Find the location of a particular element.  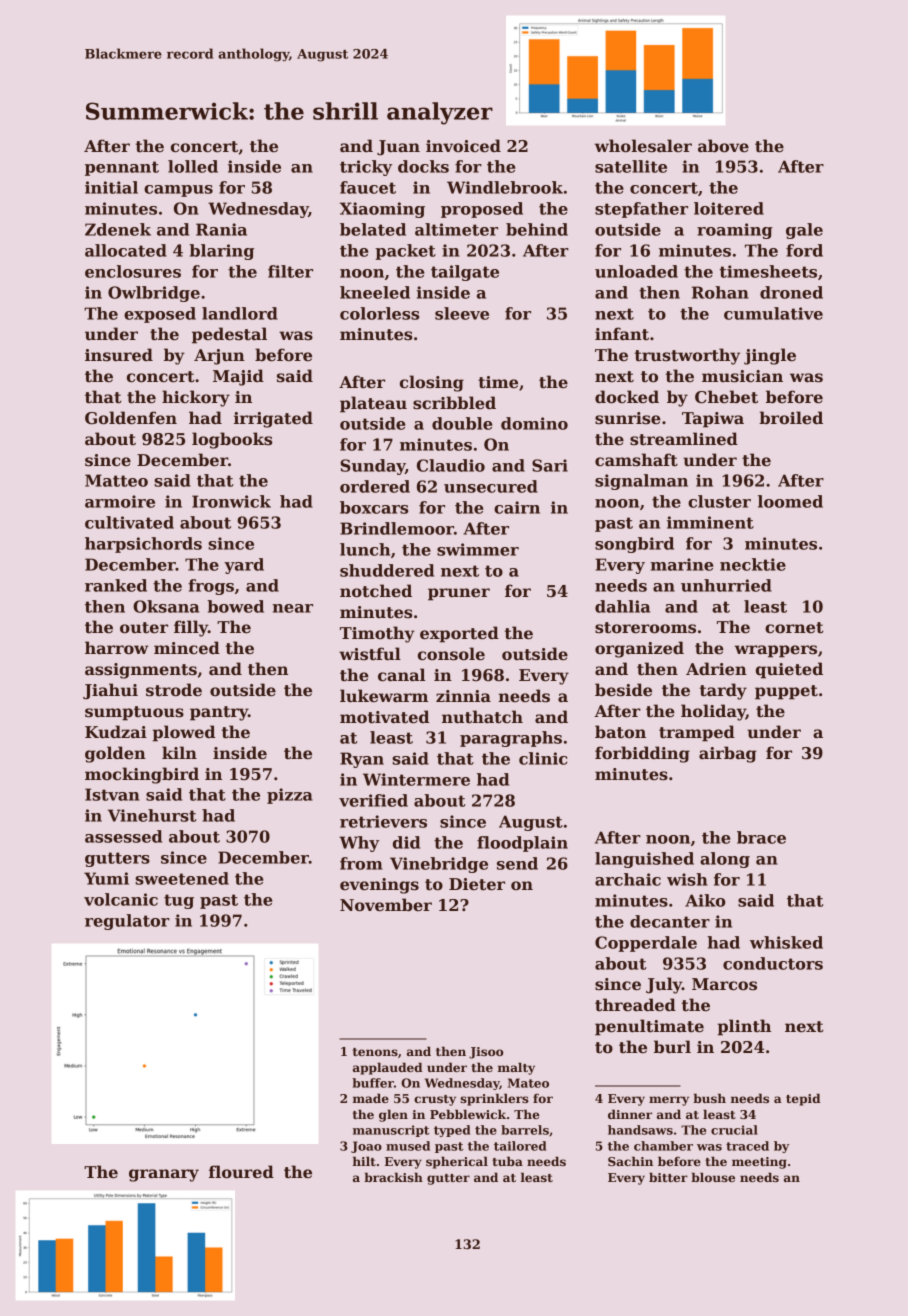

Juan is located at coordinates (398, 148).
